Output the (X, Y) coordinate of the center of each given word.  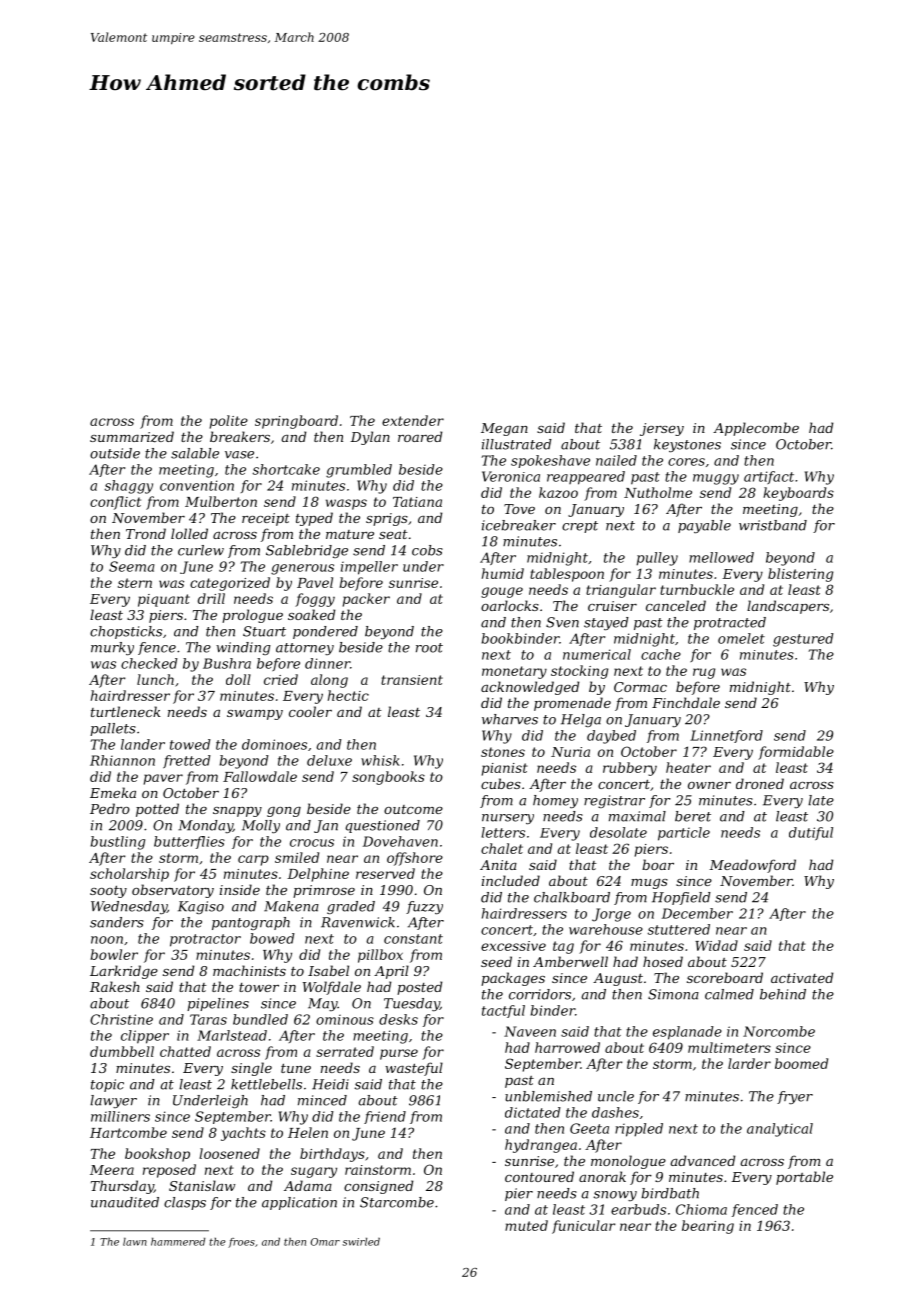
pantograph (251, 923)
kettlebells (266, 1084)
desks (398, 1019)
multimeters (729, 1047)
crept (580, 527)
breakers (240, 436)
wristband (773, 525)
